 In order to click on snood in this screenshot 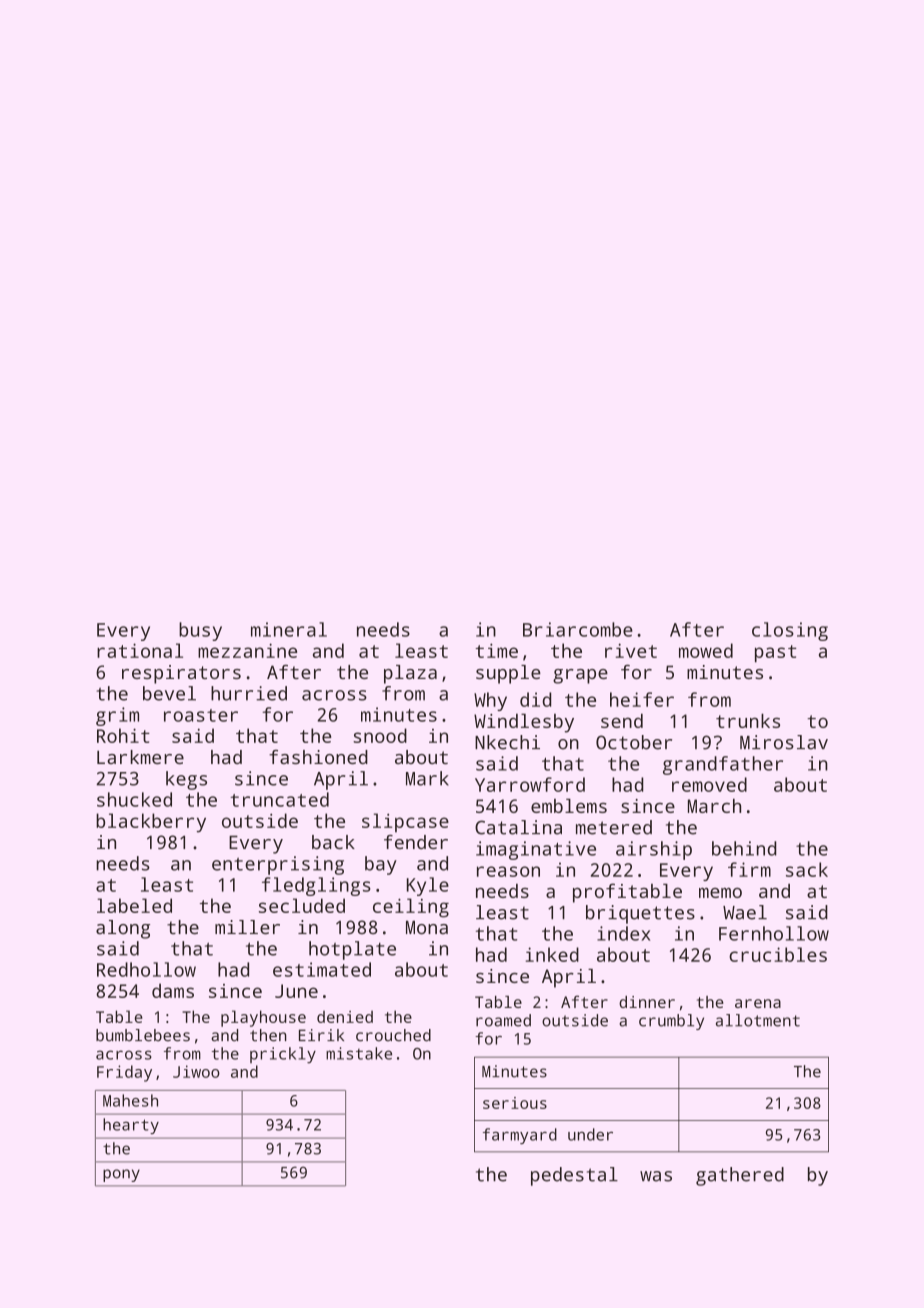, I will do `click(380, 735)`.
